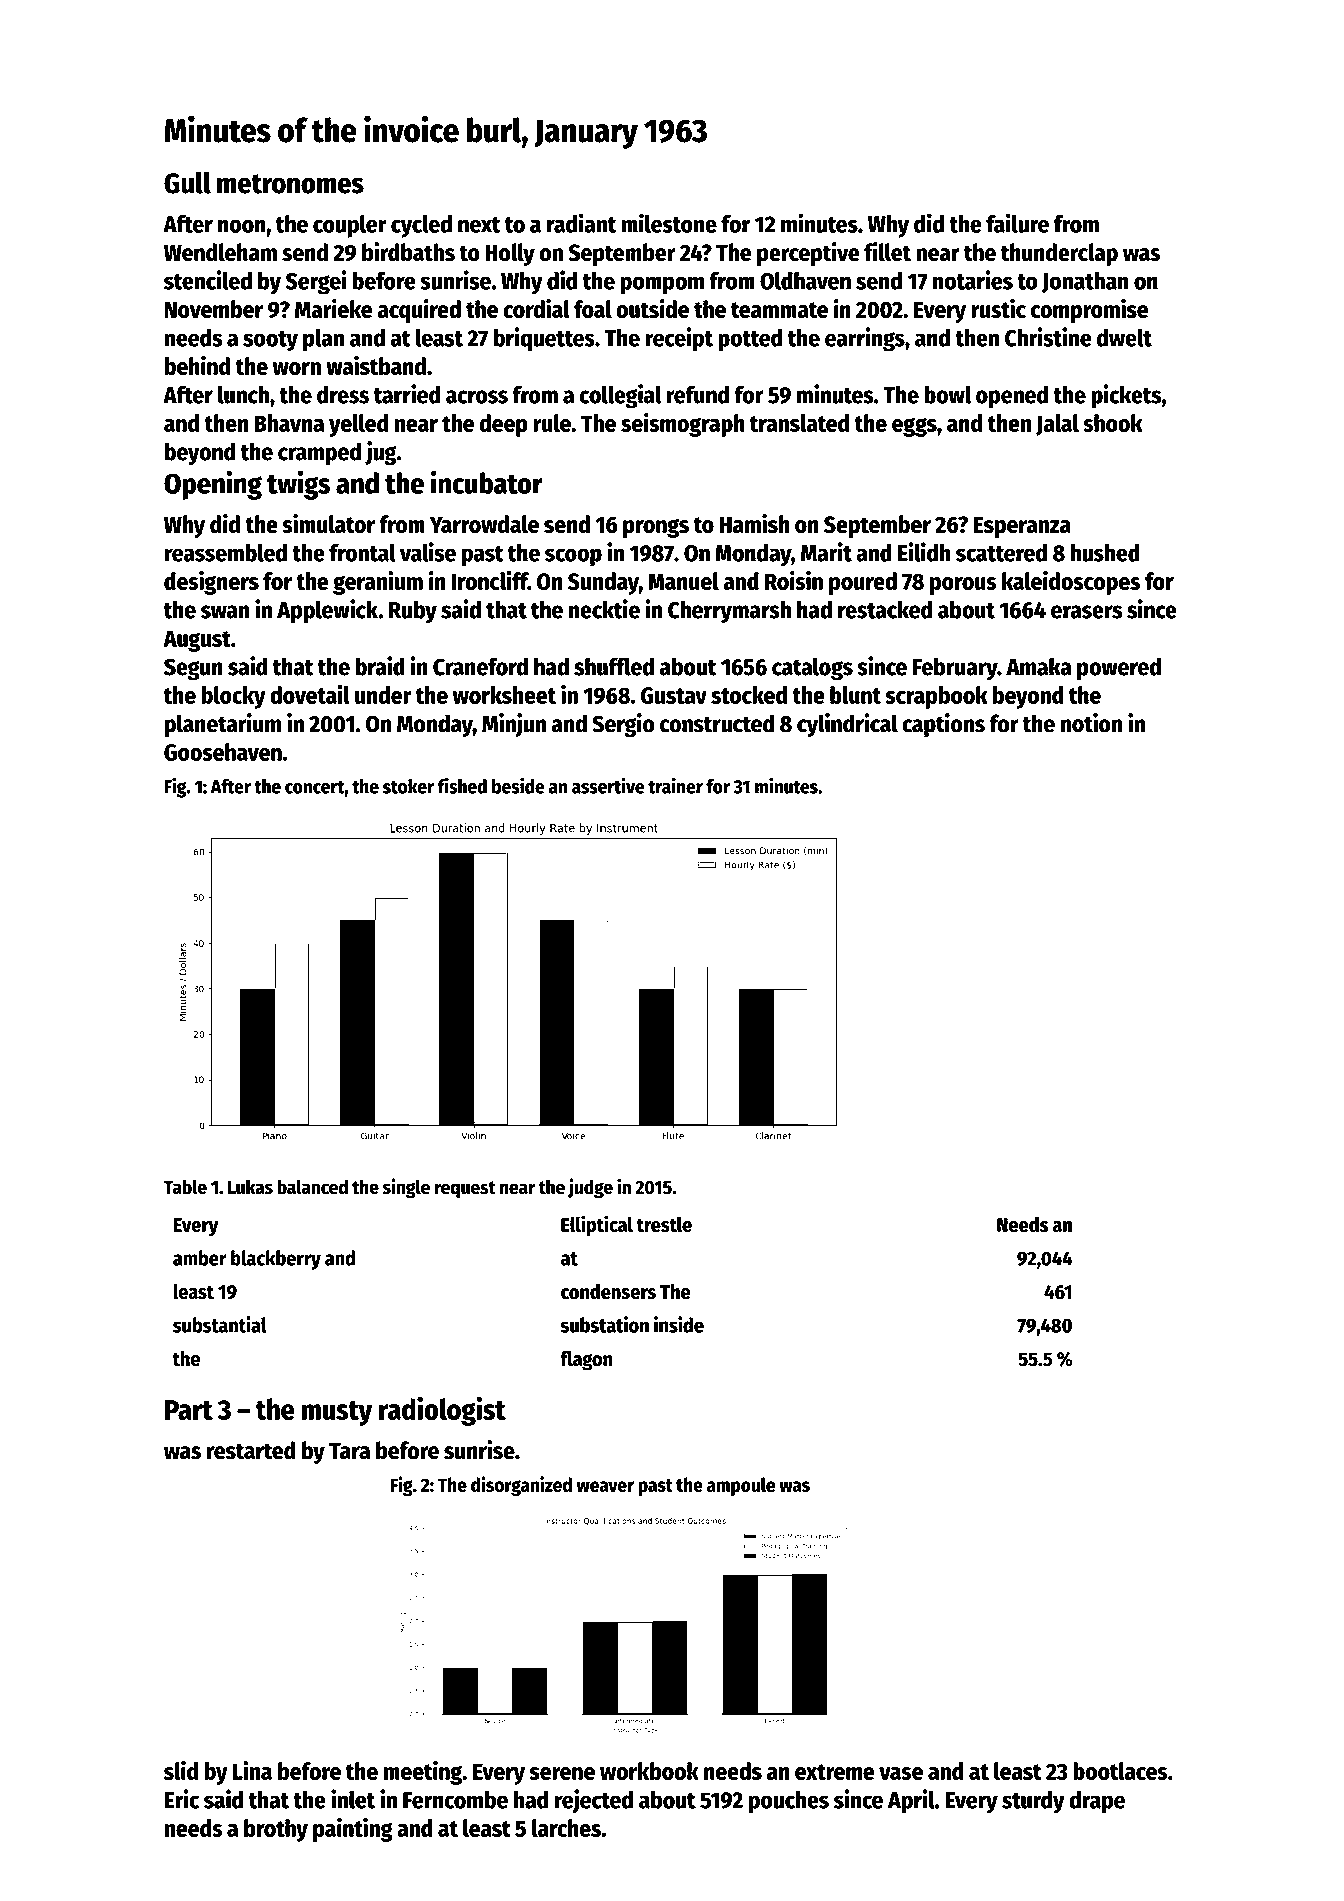 This screenshot has width=1344, height=1901. What do you see at coordinates (1113, 423) in the screenshot?
I see `shook` at bounding box center [1113, 423].
